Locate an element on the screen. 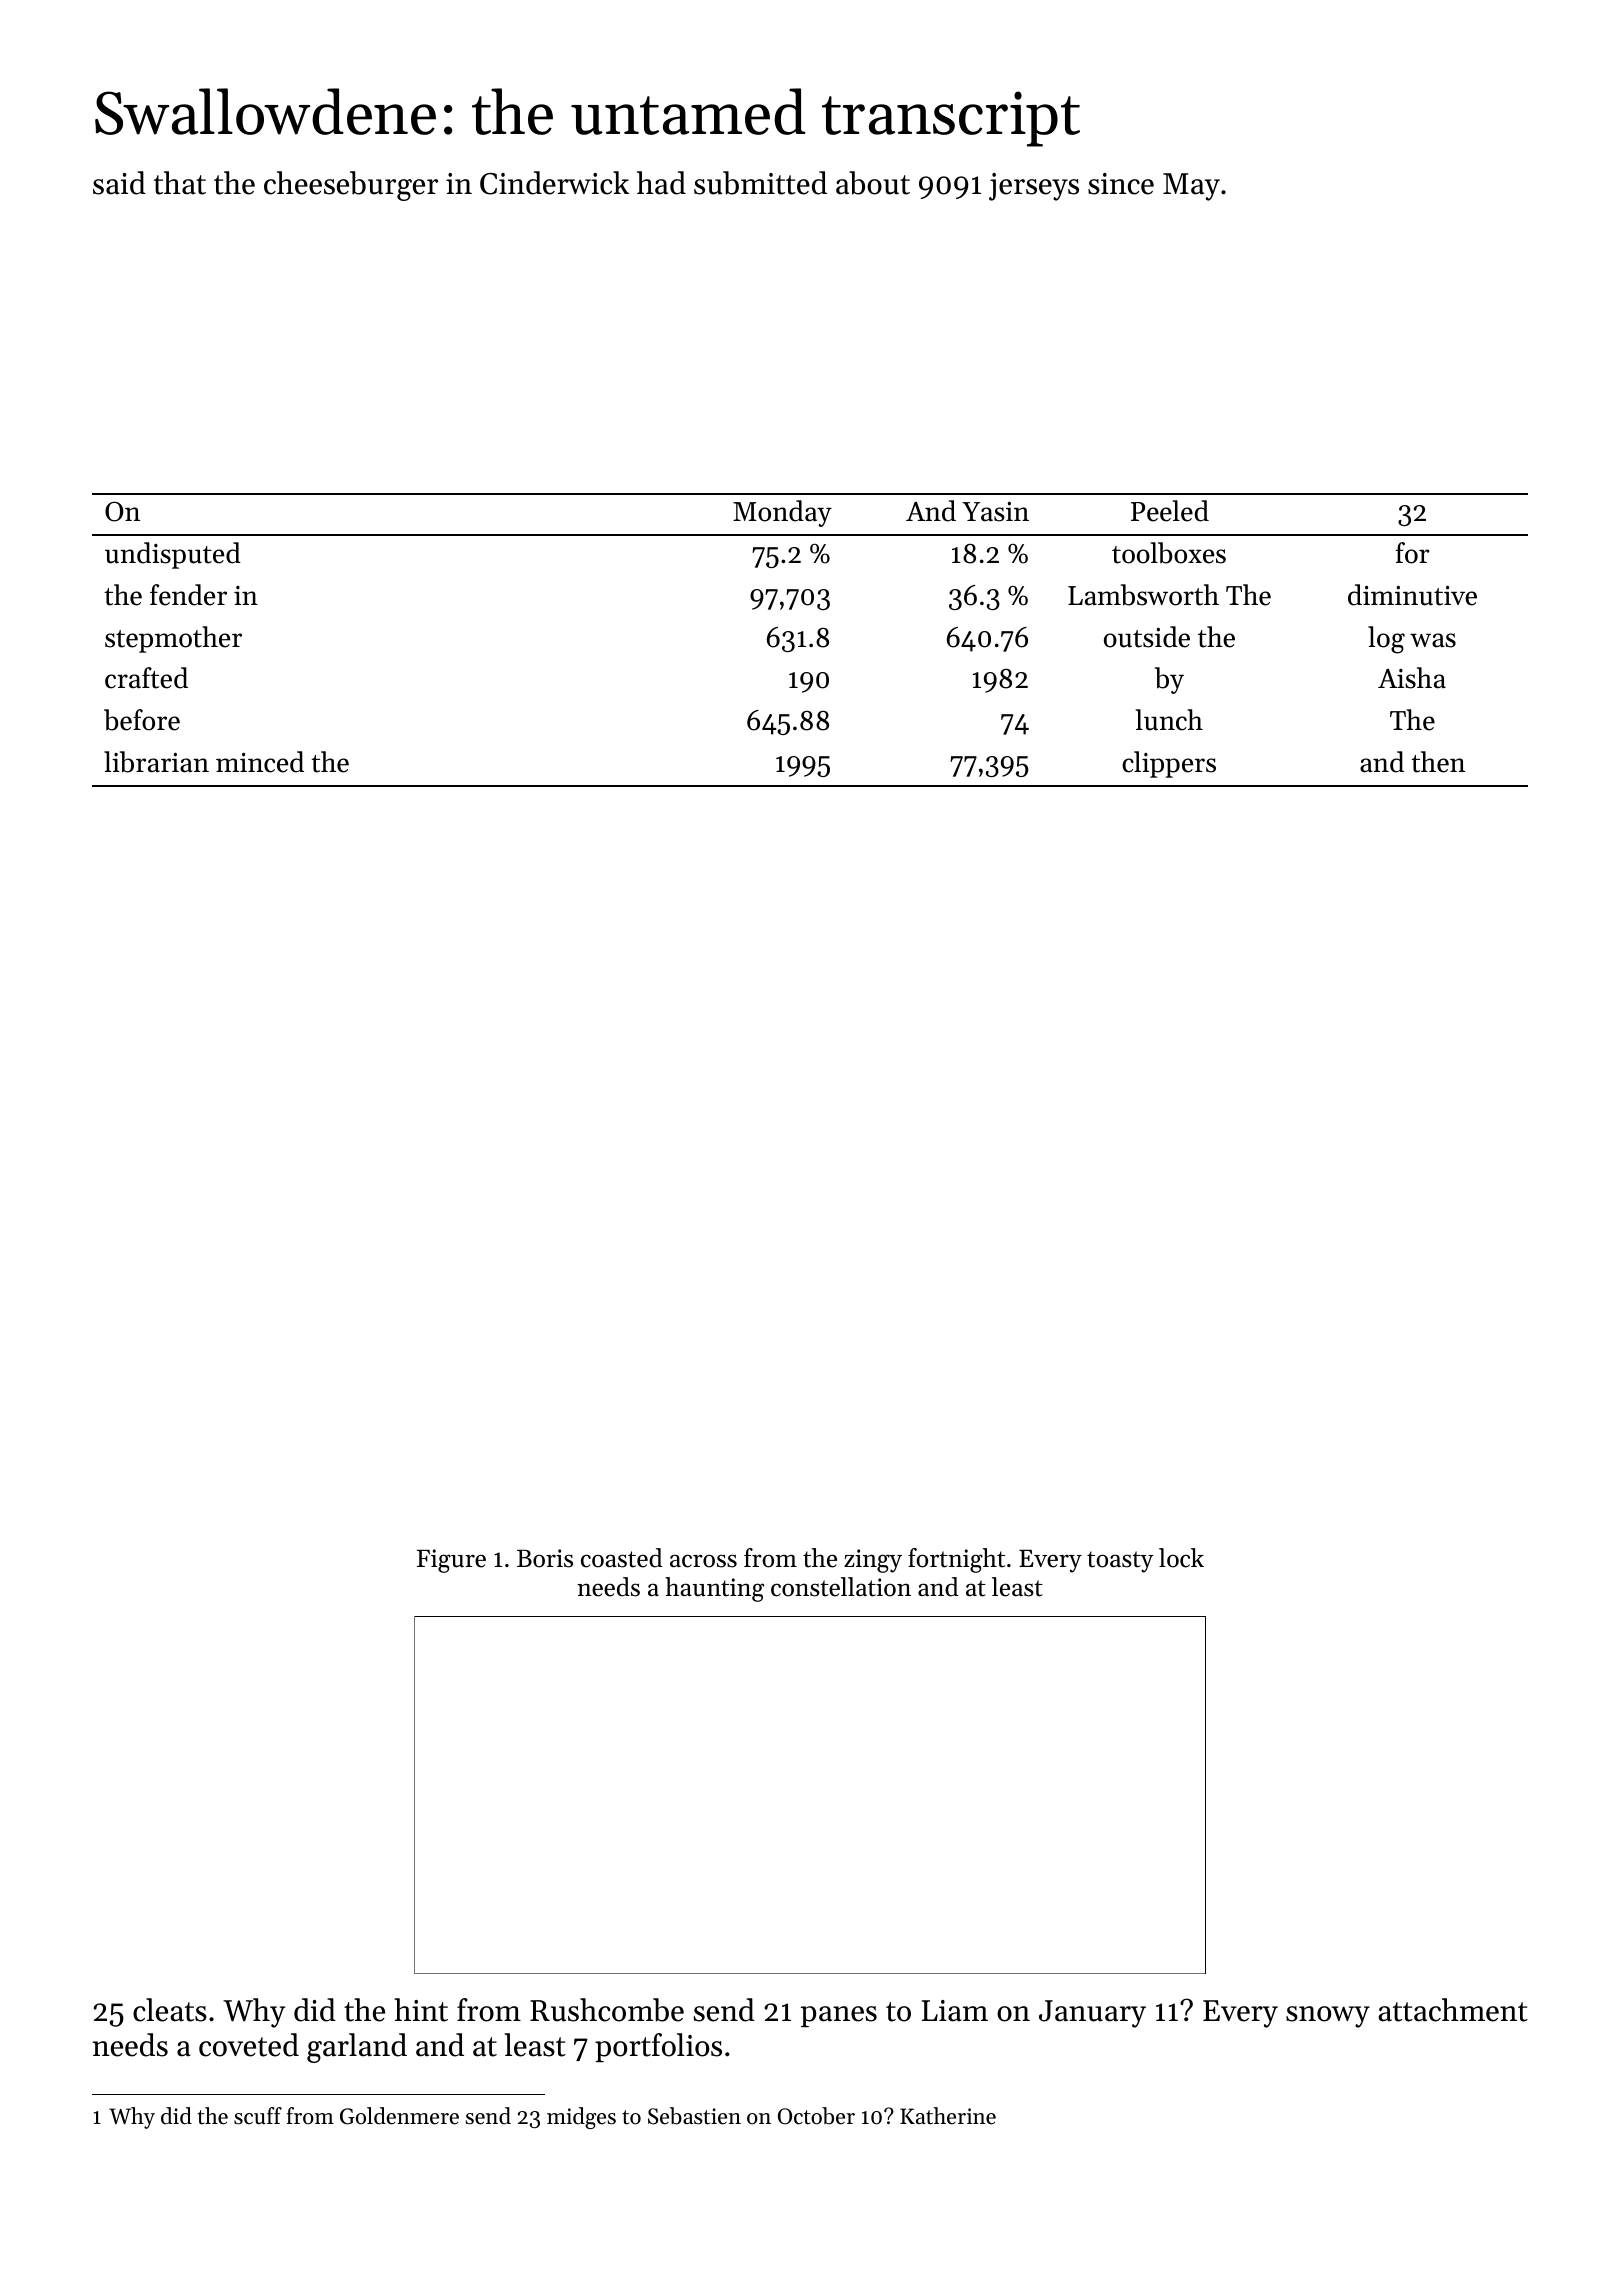  librarian is located at coordinates (156, 762).
